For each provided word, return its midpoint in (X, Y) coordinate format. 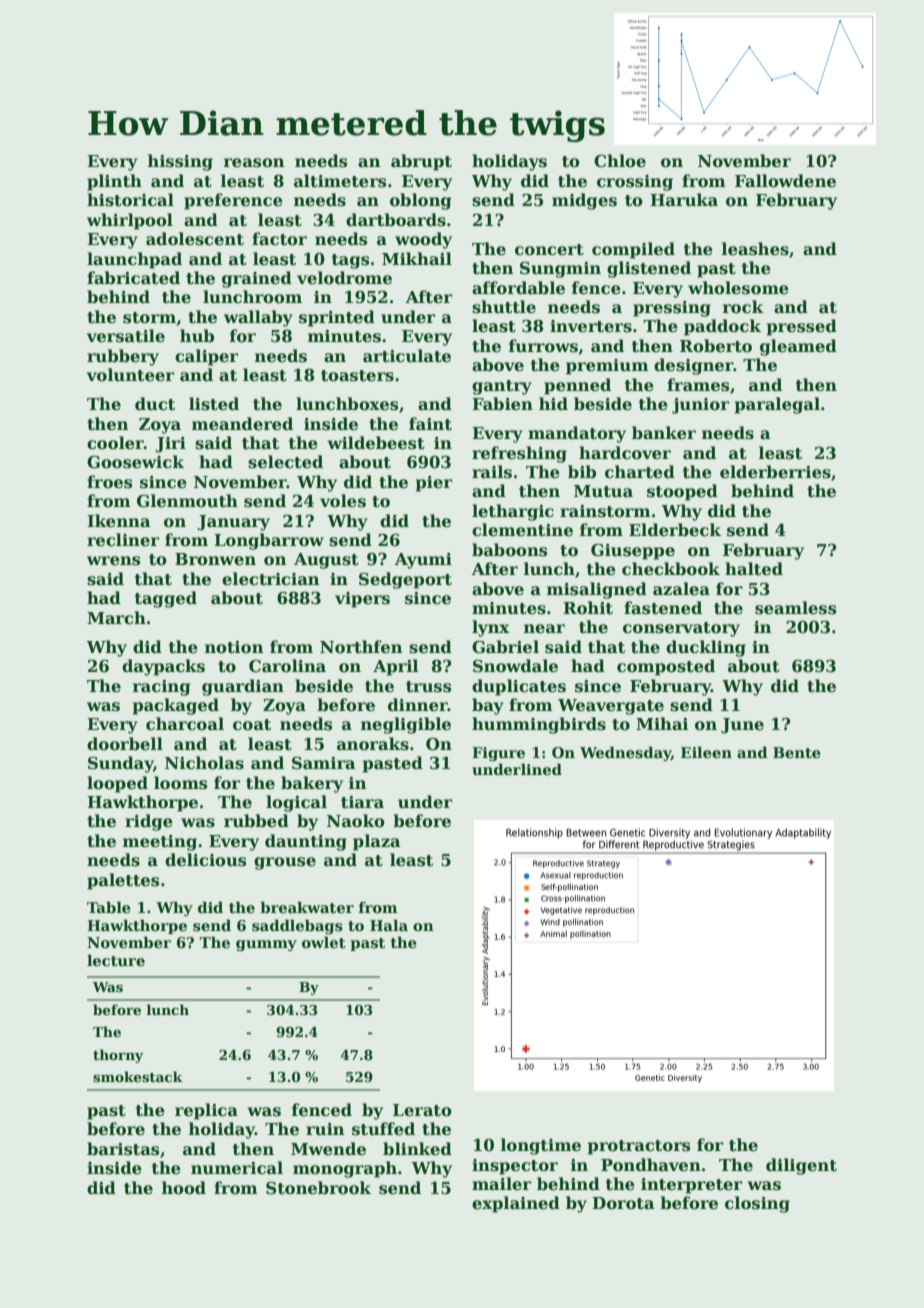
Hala (389, 925)
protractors (639, 1147)
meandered (242, 424)
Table (109, 907)
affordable (518, 288)
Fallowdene (785, 181)
